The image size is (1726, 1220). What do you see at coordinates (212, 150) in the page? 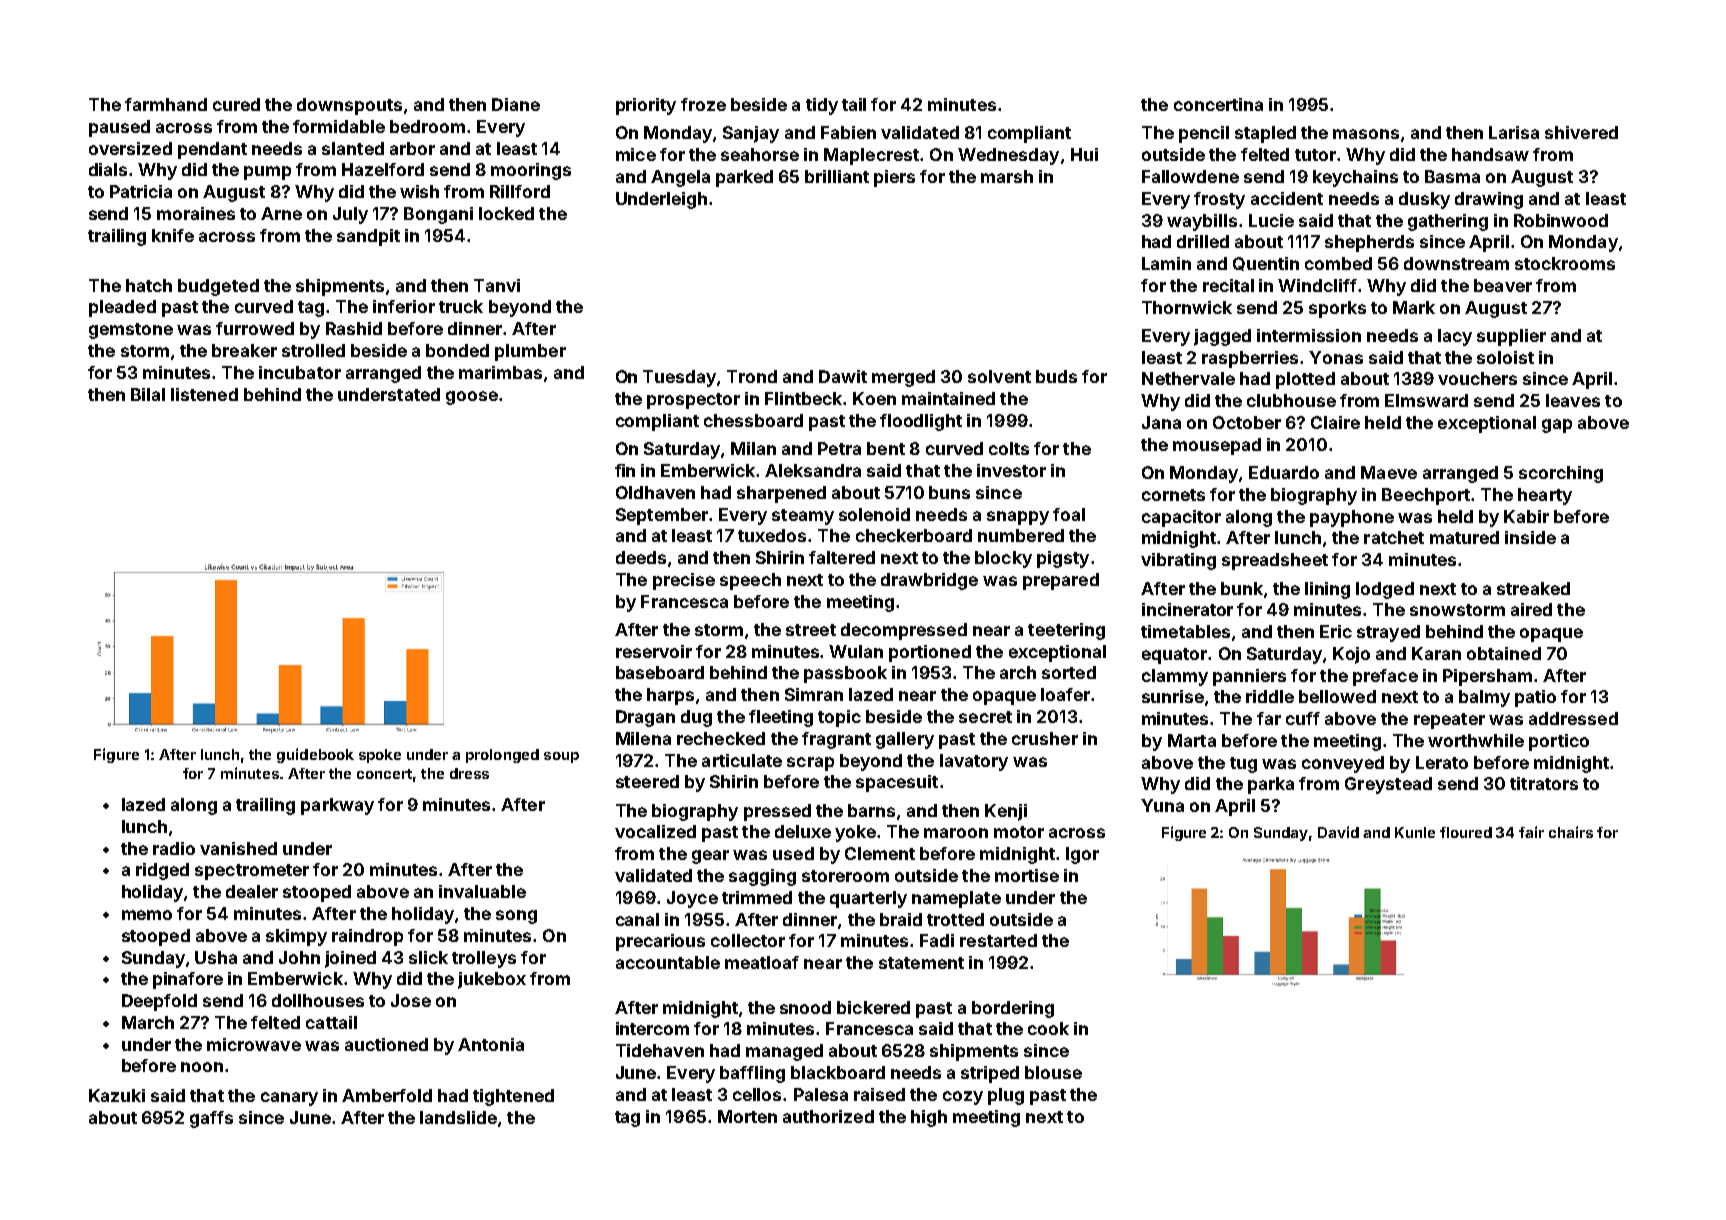
I see `pendant` at bounding box center [212, 150].
